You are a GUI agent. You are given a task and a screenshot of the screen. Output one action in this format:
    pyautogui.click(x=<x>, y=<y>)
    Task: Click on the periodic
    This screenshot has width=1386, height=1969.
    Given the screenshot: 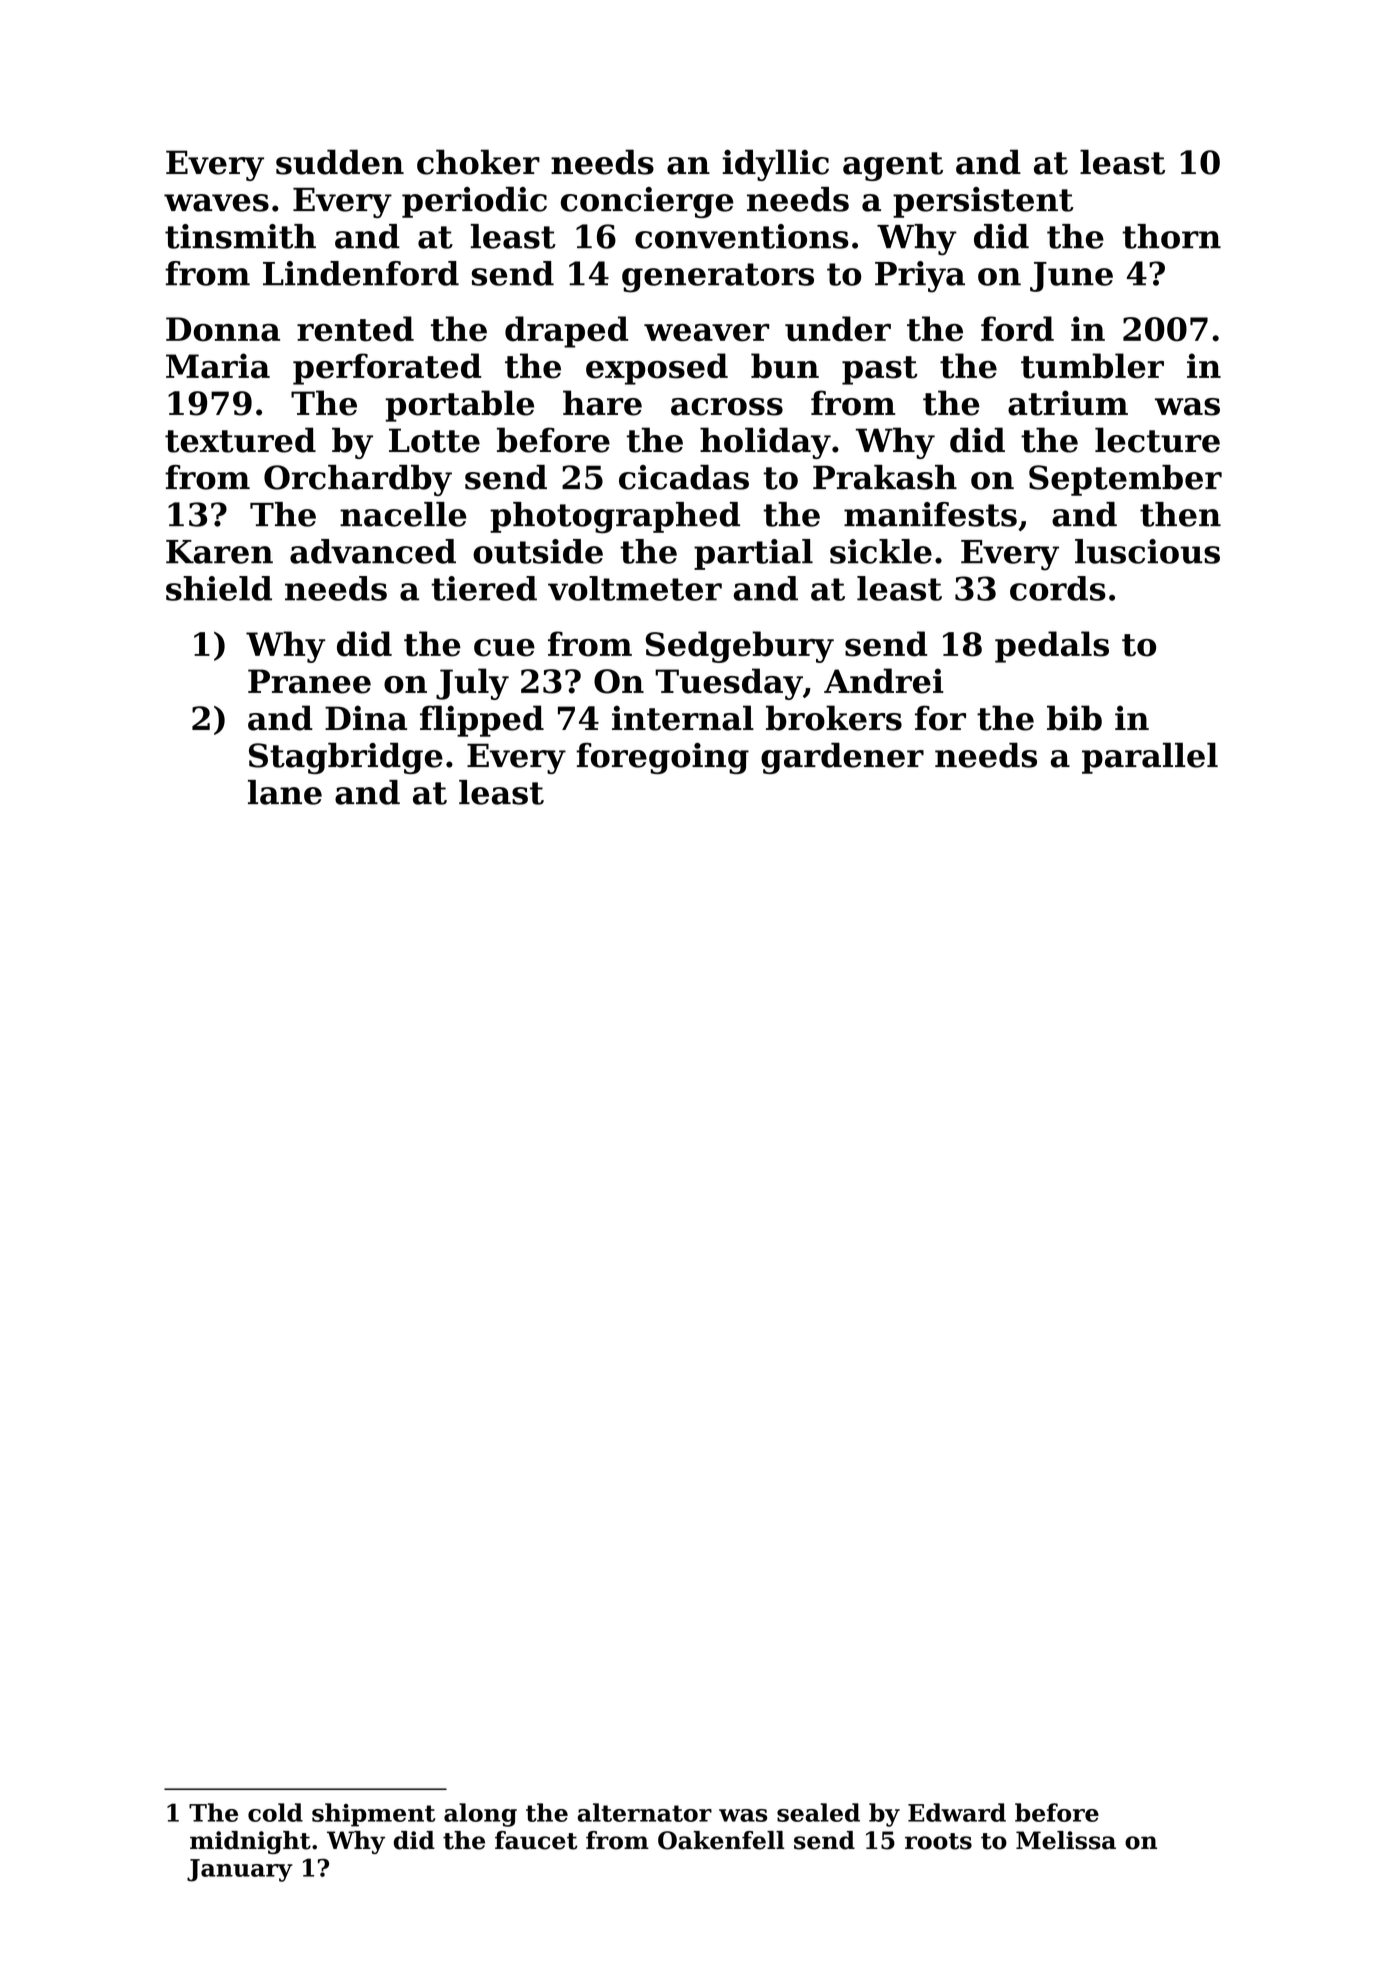 What is the action you would take?
    pyautogui.click(x=474, y=202)
